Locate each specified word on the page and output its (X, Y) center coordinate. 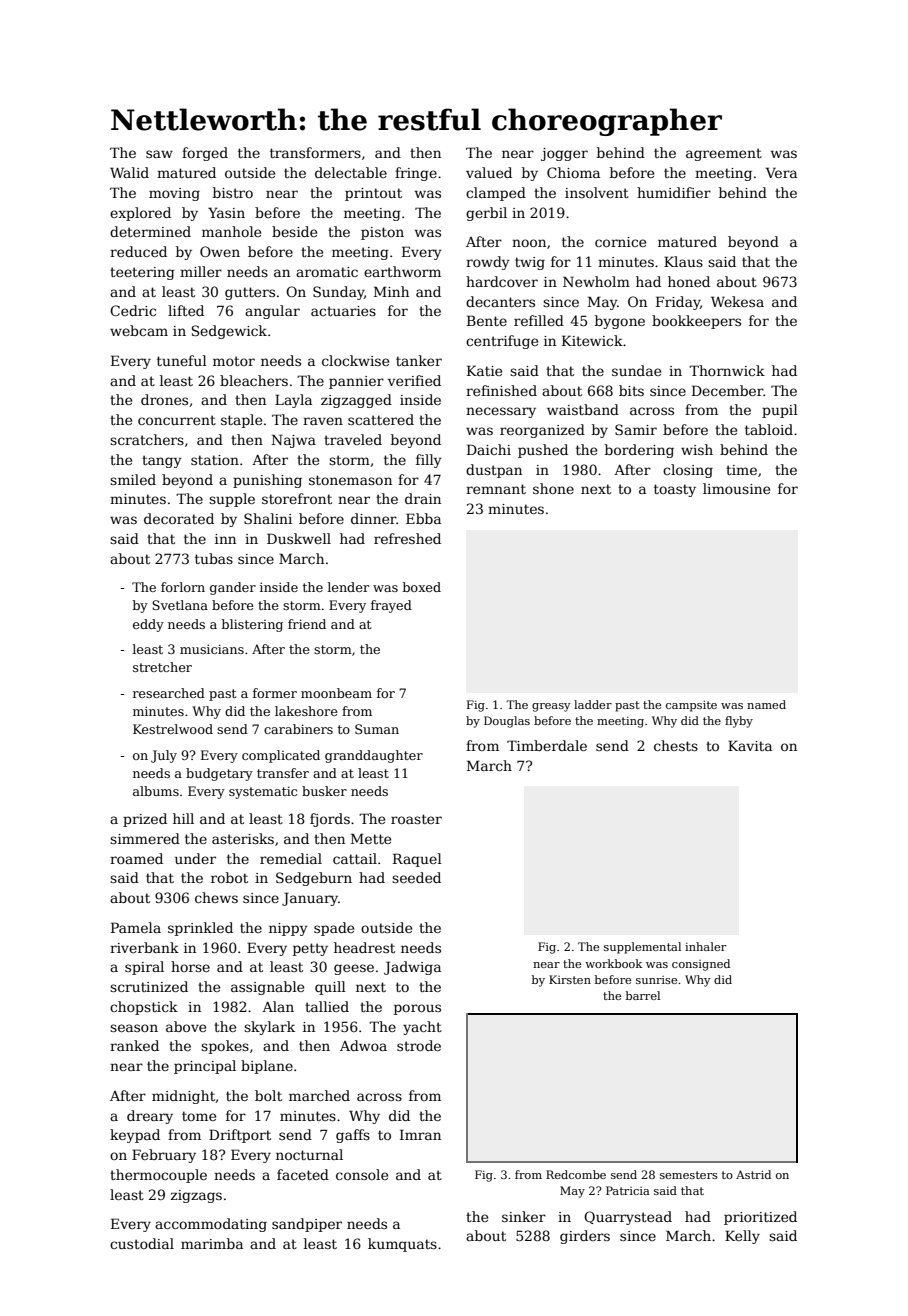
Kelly (742, 1237)
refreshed (407, 538)
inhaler (705, 946)
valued (489, 172)
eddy (148, 625)
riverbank (144, 947)
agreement (724, 154)
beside (294, 231)
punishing (267, 481)
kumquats (402, 1245)
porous (417, 1009)
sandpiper (307, 1225)
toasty (675, 490)
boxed (422, 587)
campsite (691, 706)
